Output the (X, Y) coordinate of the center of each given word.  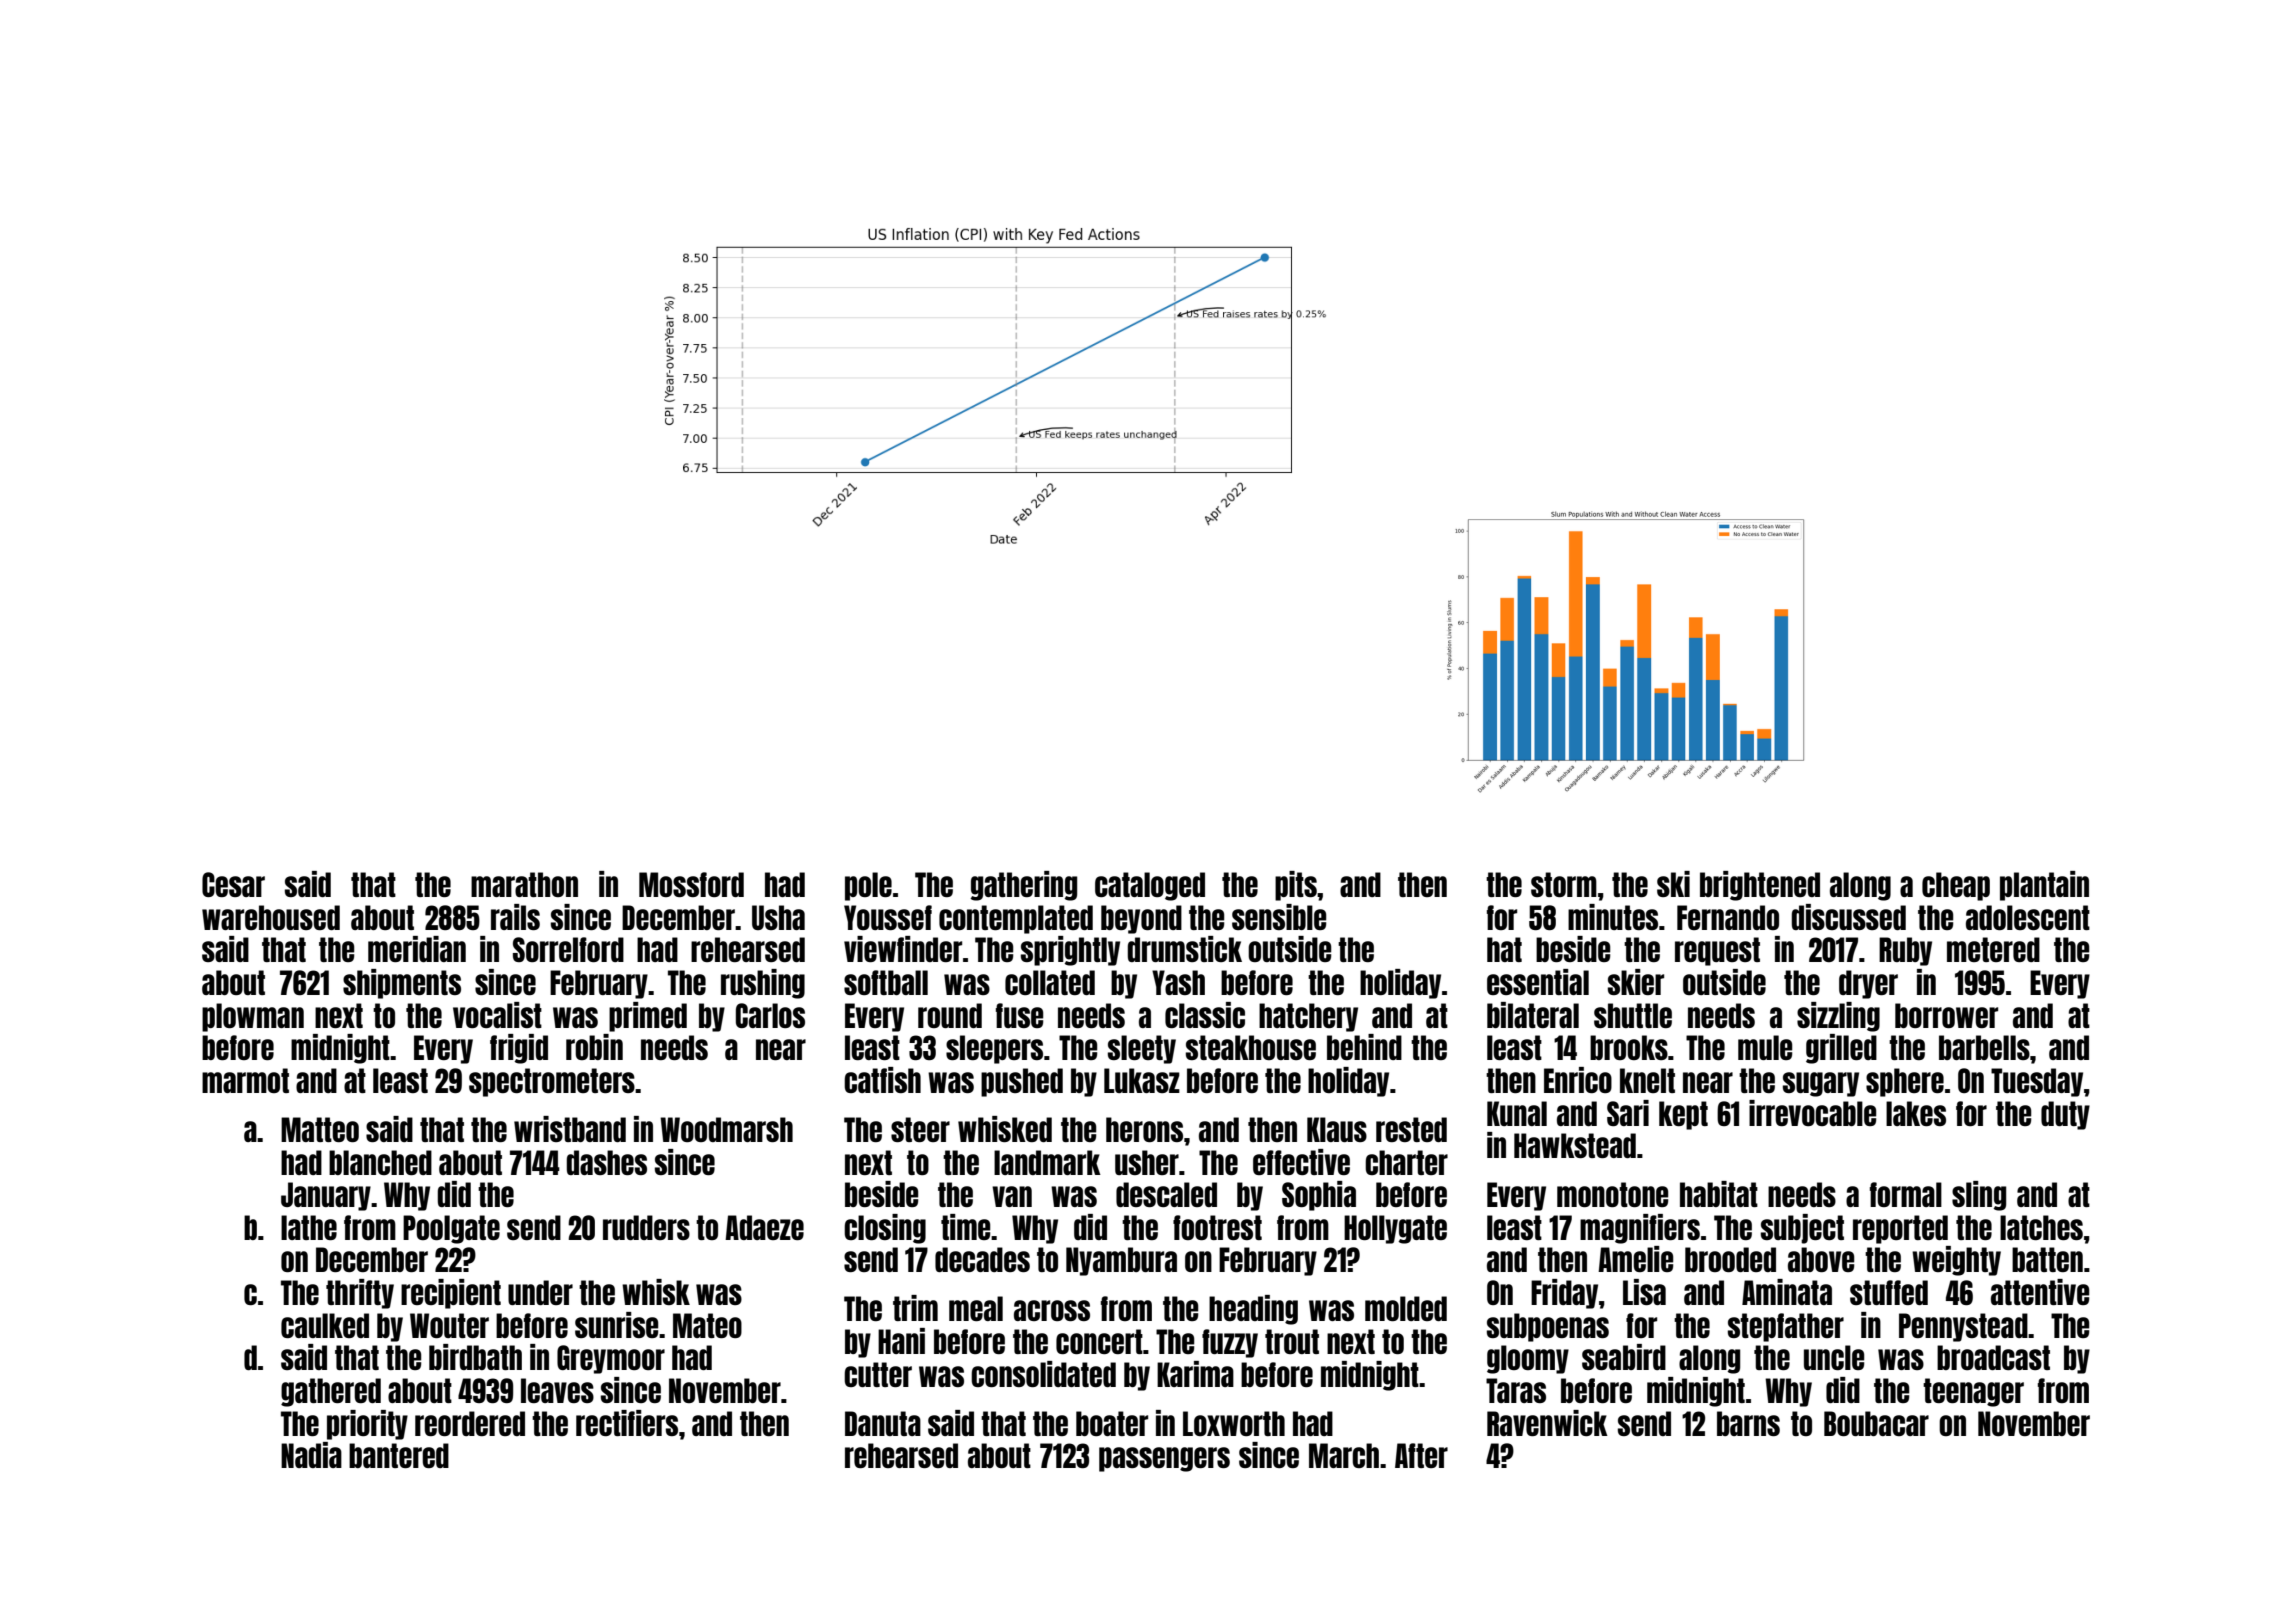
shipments (402, 984)
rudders (646, 1227)
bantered (399, 1455)
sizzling (1838, 1017)
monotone (1613, 1194)
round (950, 1015)
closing (885, 1229)
